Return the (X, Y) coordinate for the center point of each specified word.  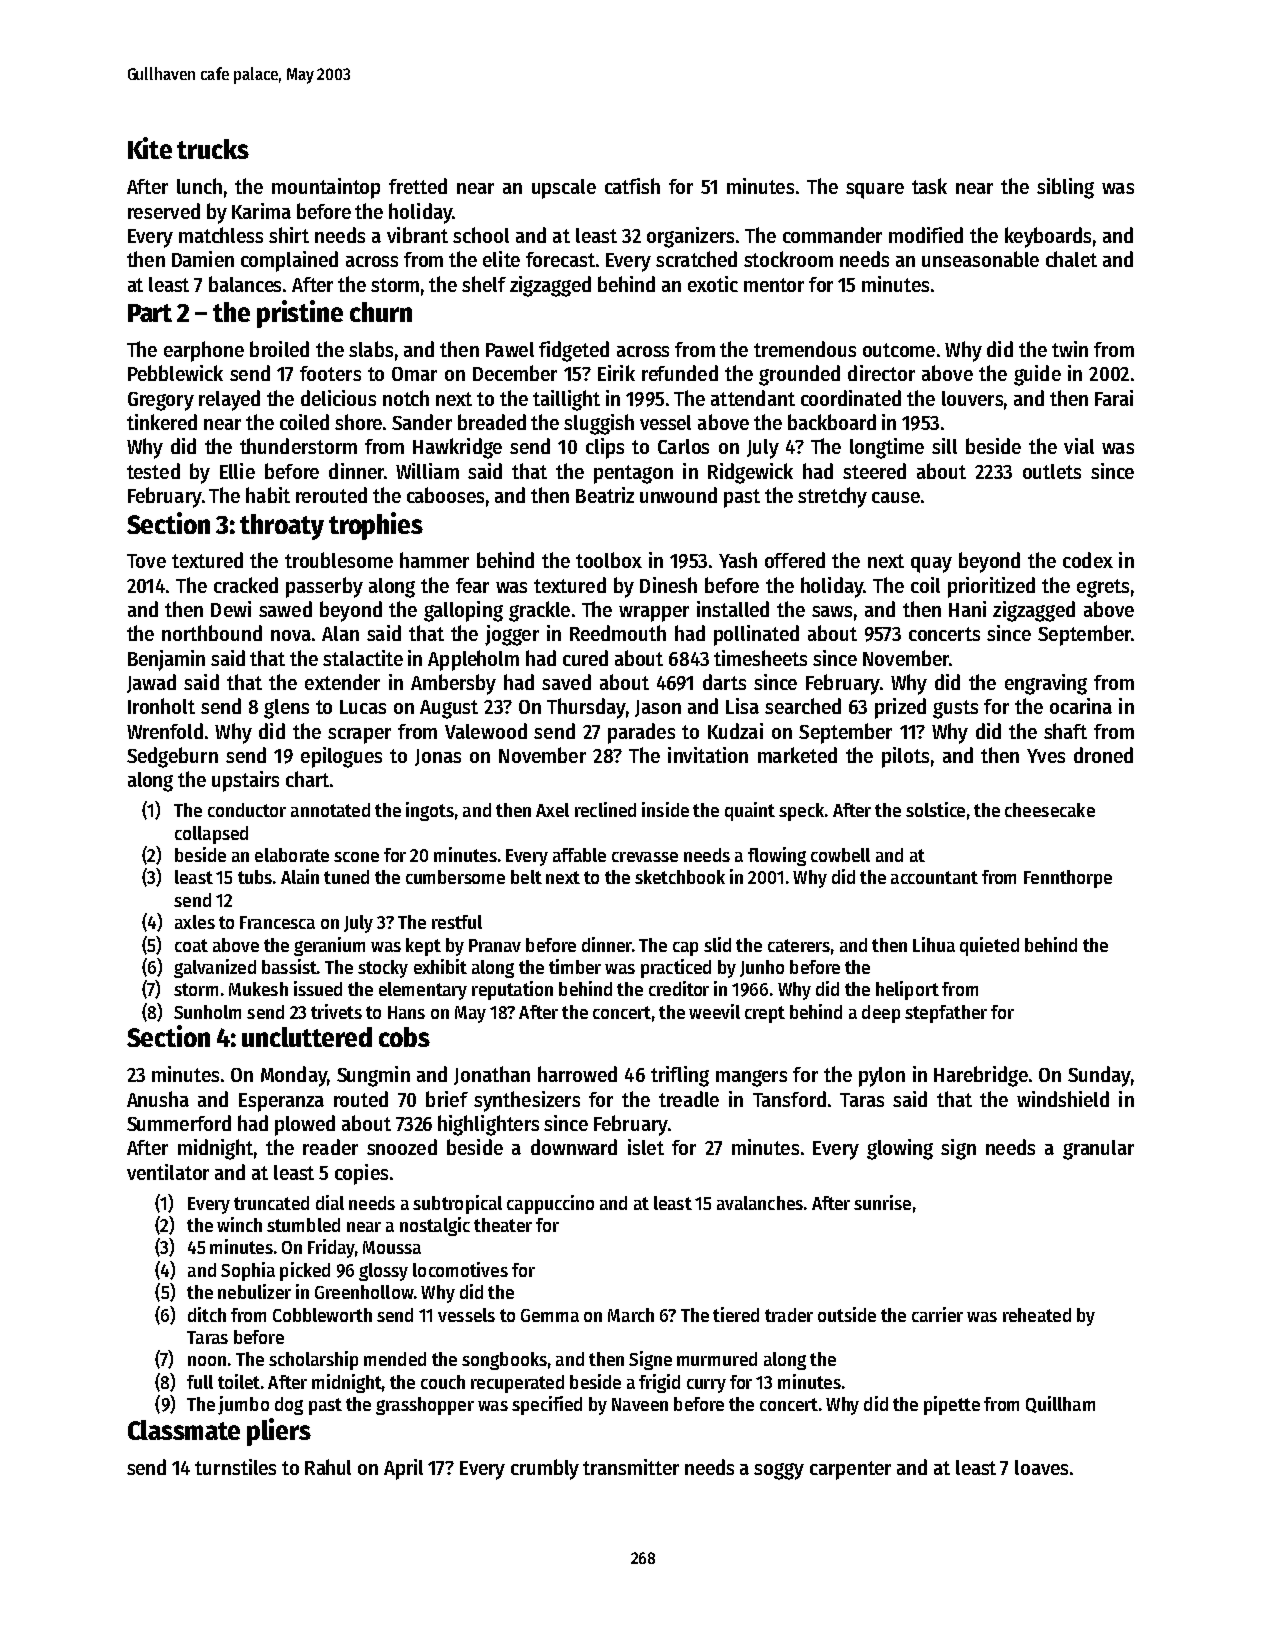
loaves (1041, 1467)
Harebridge (981, 1076)
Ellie (237, 471)
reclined (605, 809)
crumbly (545, 1469)
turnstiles (235, 1467)
